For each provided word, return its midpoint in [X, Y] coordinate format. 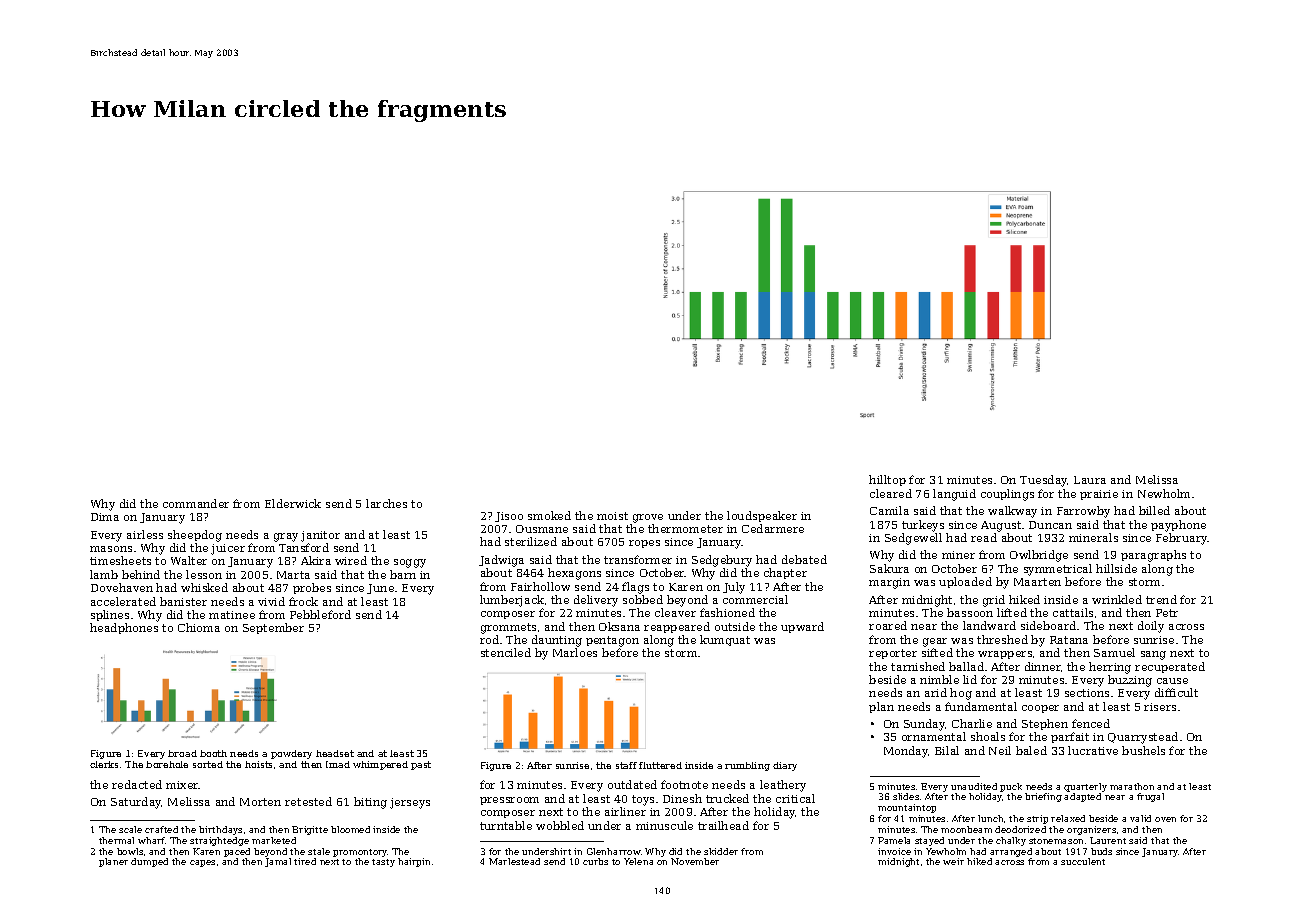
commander [196, 503]
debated [804, 559]
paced [237, 852]
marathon [1132, 786]
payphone [1178, 526]
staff [626, 765]
